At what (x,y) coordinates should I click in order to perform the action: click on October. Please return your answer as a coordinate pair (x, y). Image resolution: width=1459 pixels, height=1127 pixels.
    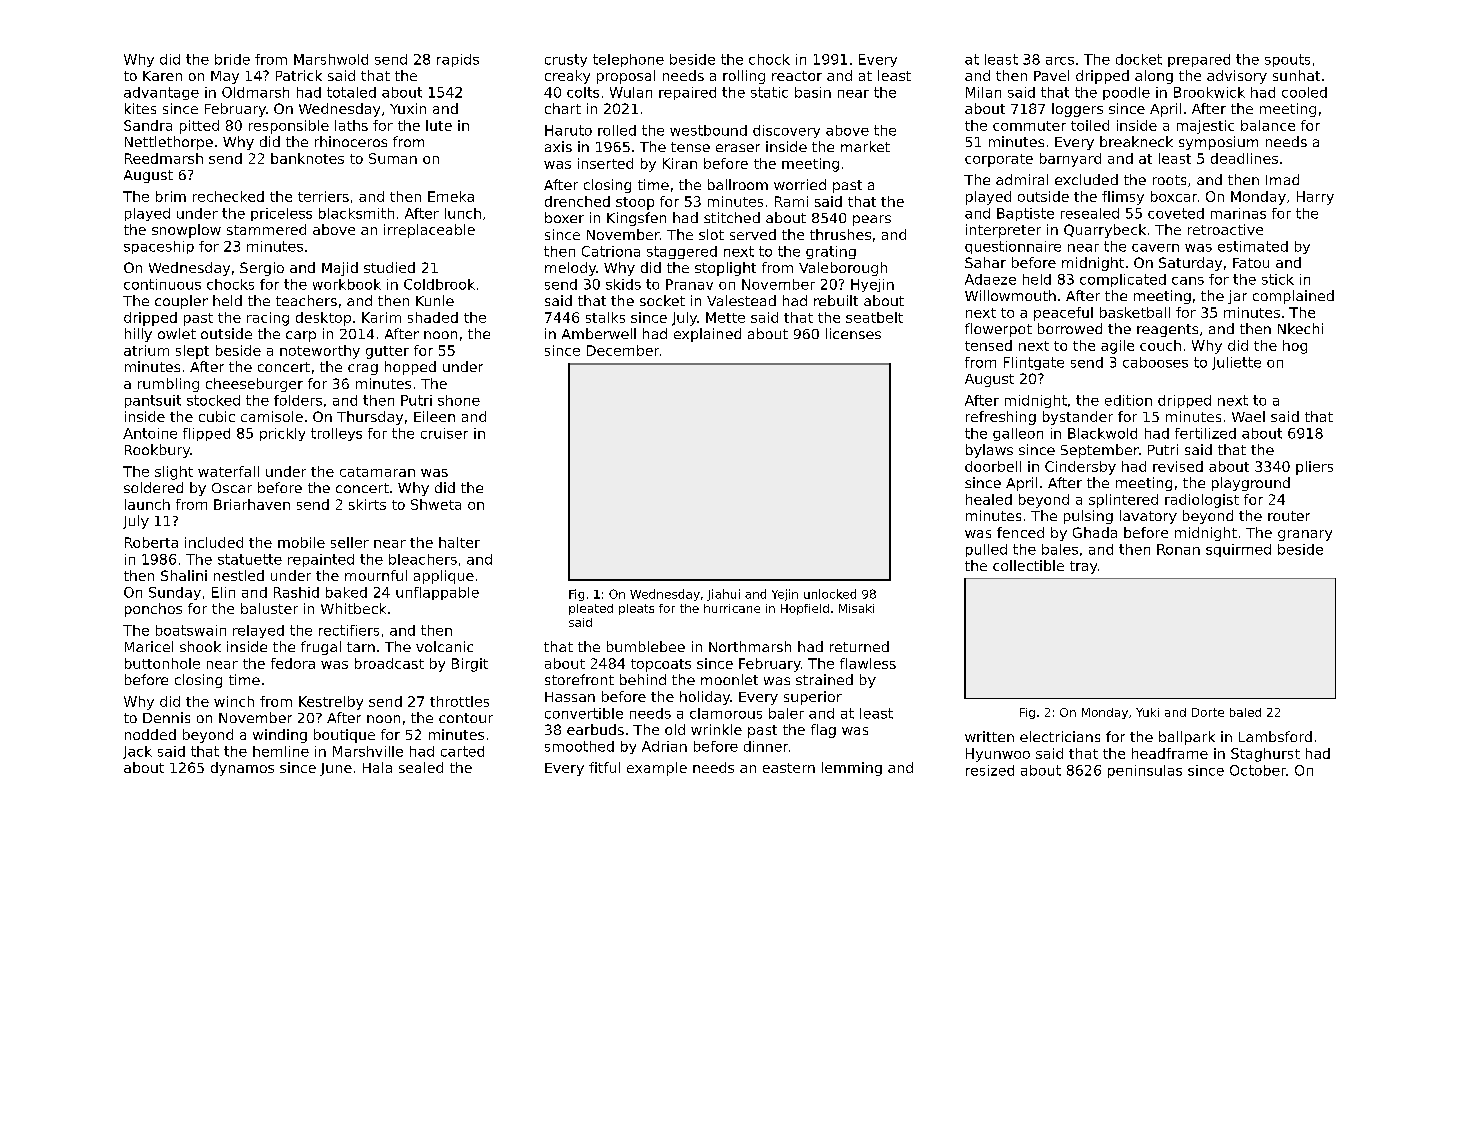
    Looking at the image, I should click on (1258, 770).
